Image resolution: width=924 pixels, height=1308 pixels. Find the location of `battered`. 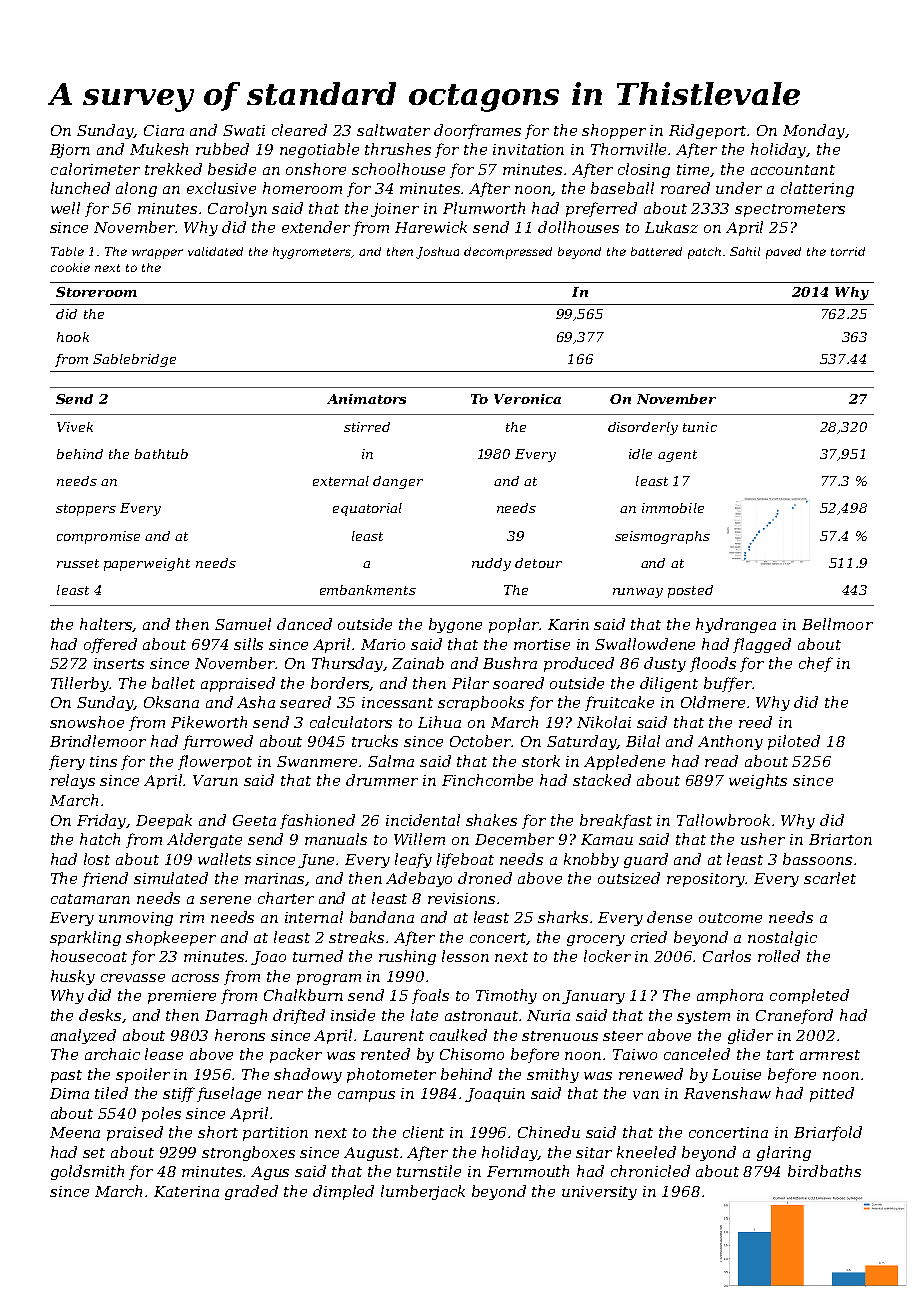

battered is located at coordinates (656, 251).
